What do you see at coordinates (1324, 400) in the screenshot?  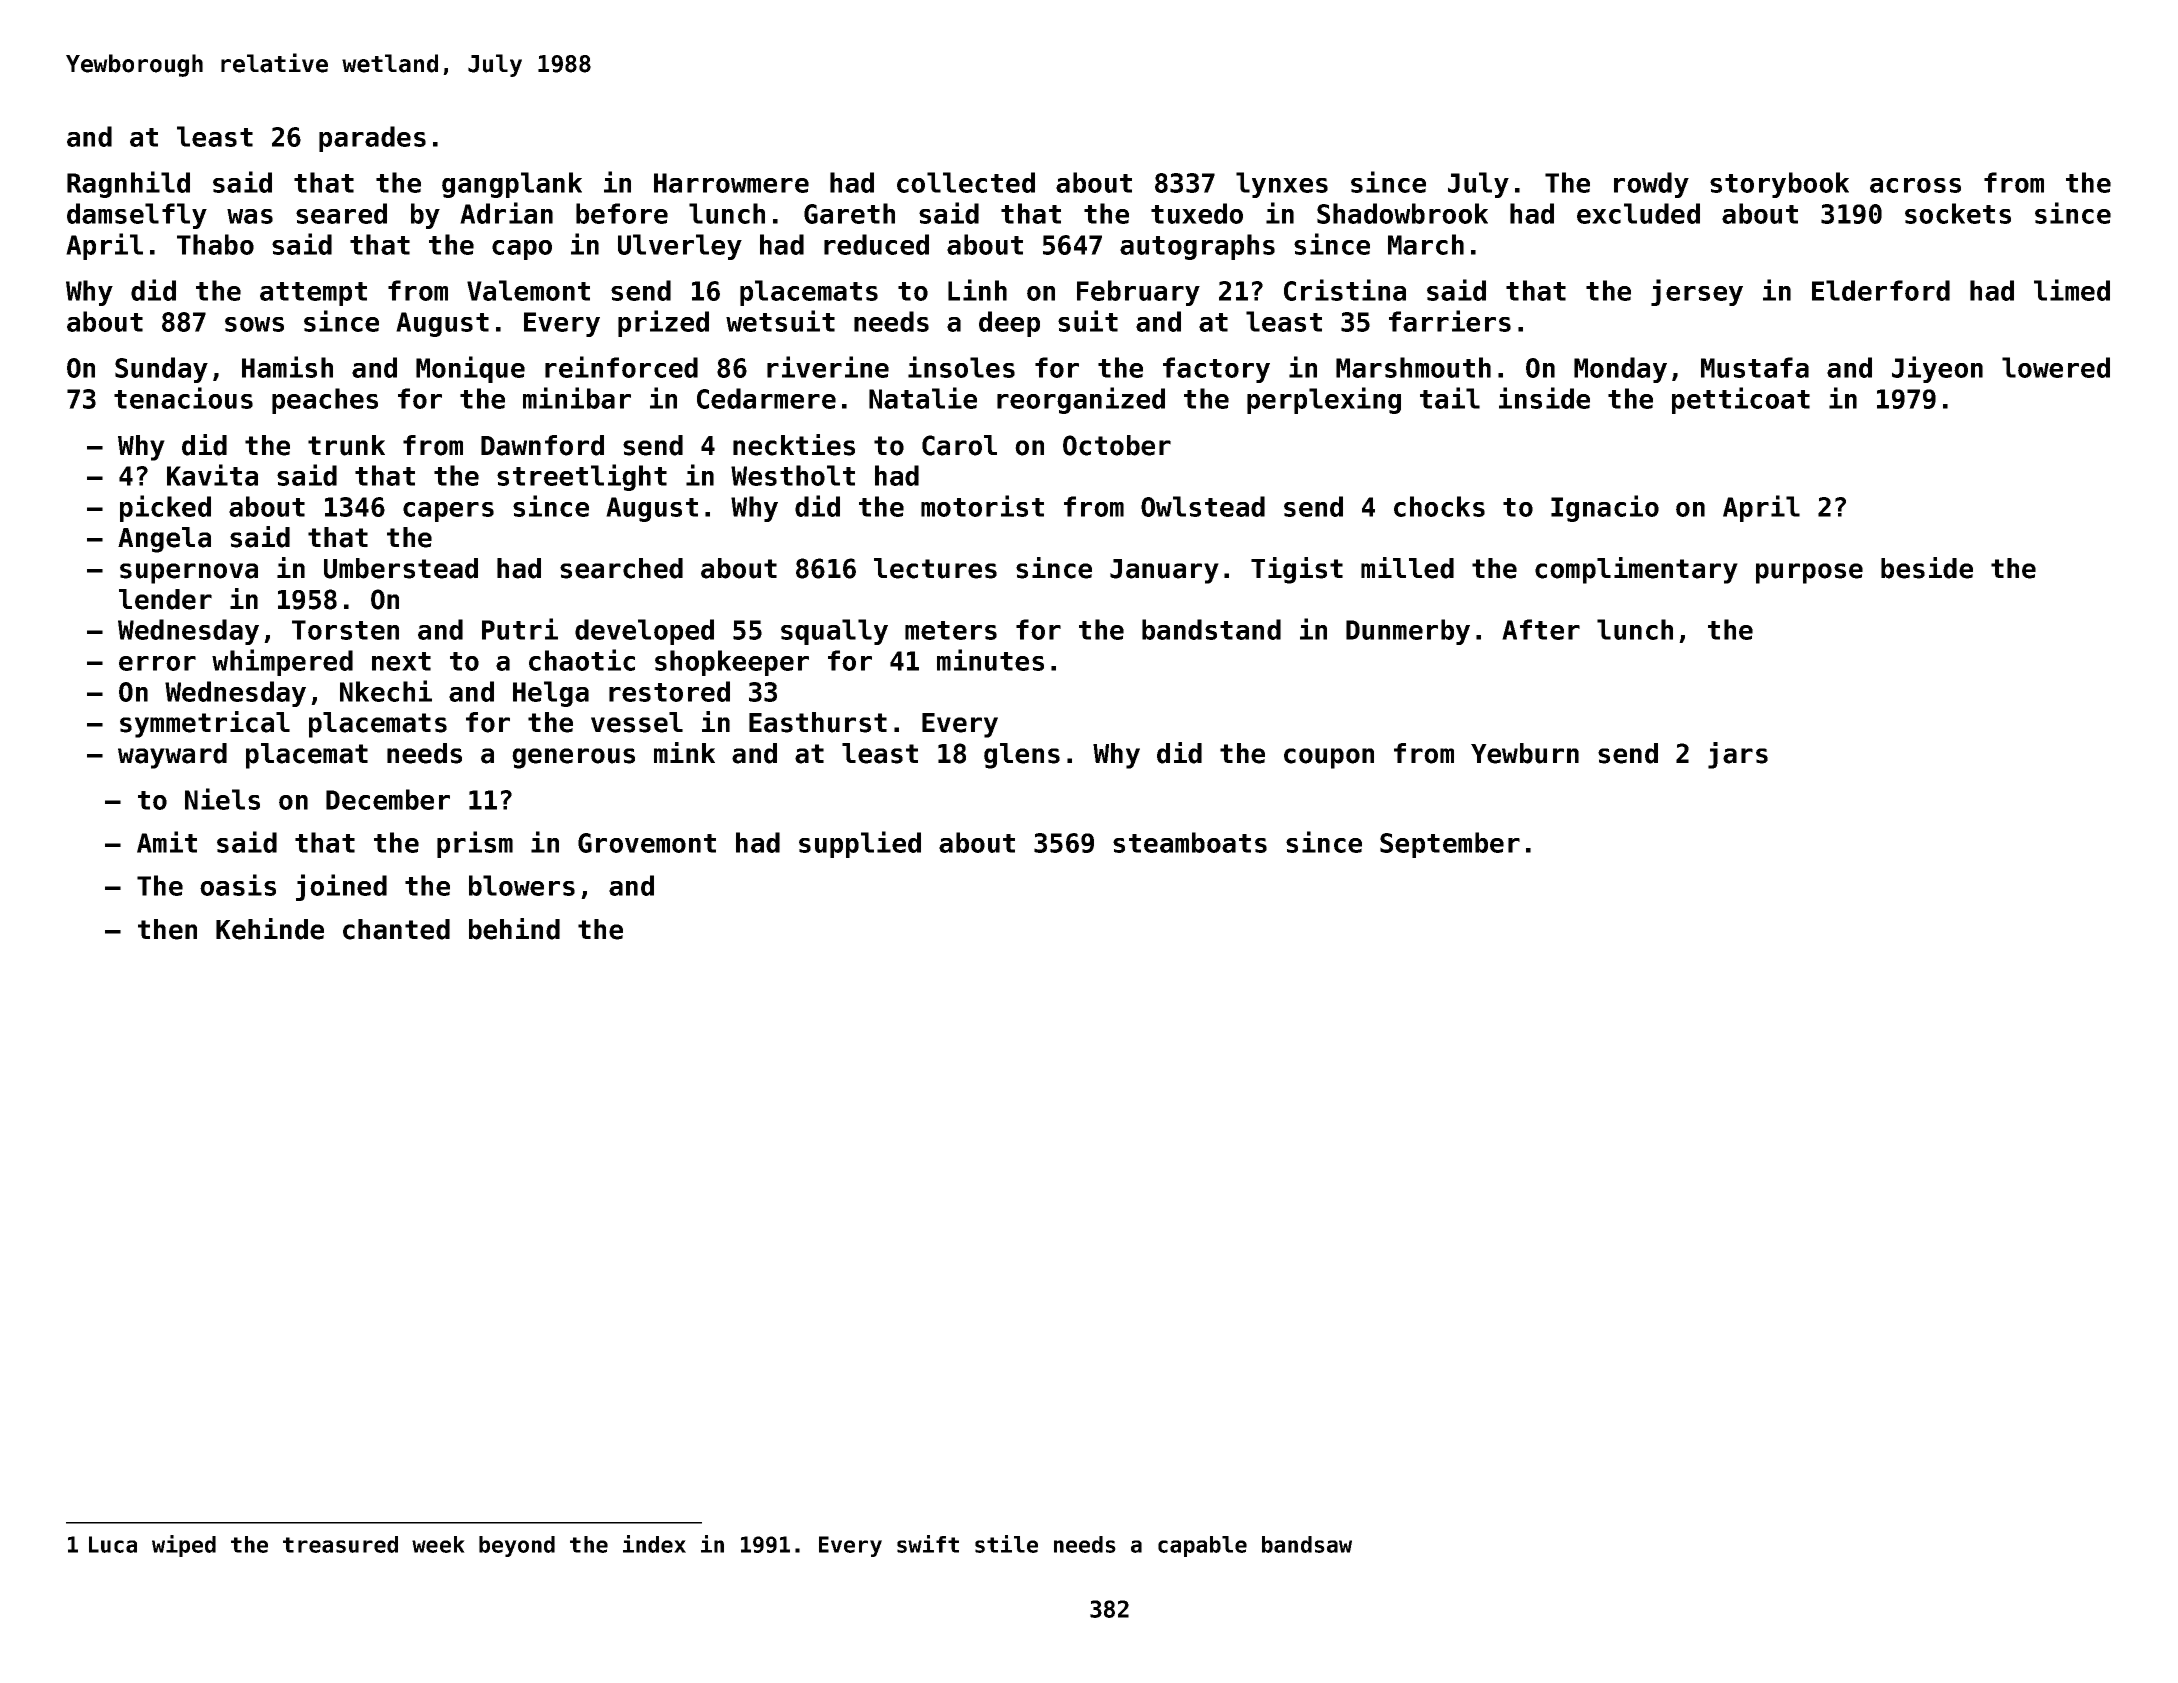 I see `perplexing` at bounding box center [1324, 400].
